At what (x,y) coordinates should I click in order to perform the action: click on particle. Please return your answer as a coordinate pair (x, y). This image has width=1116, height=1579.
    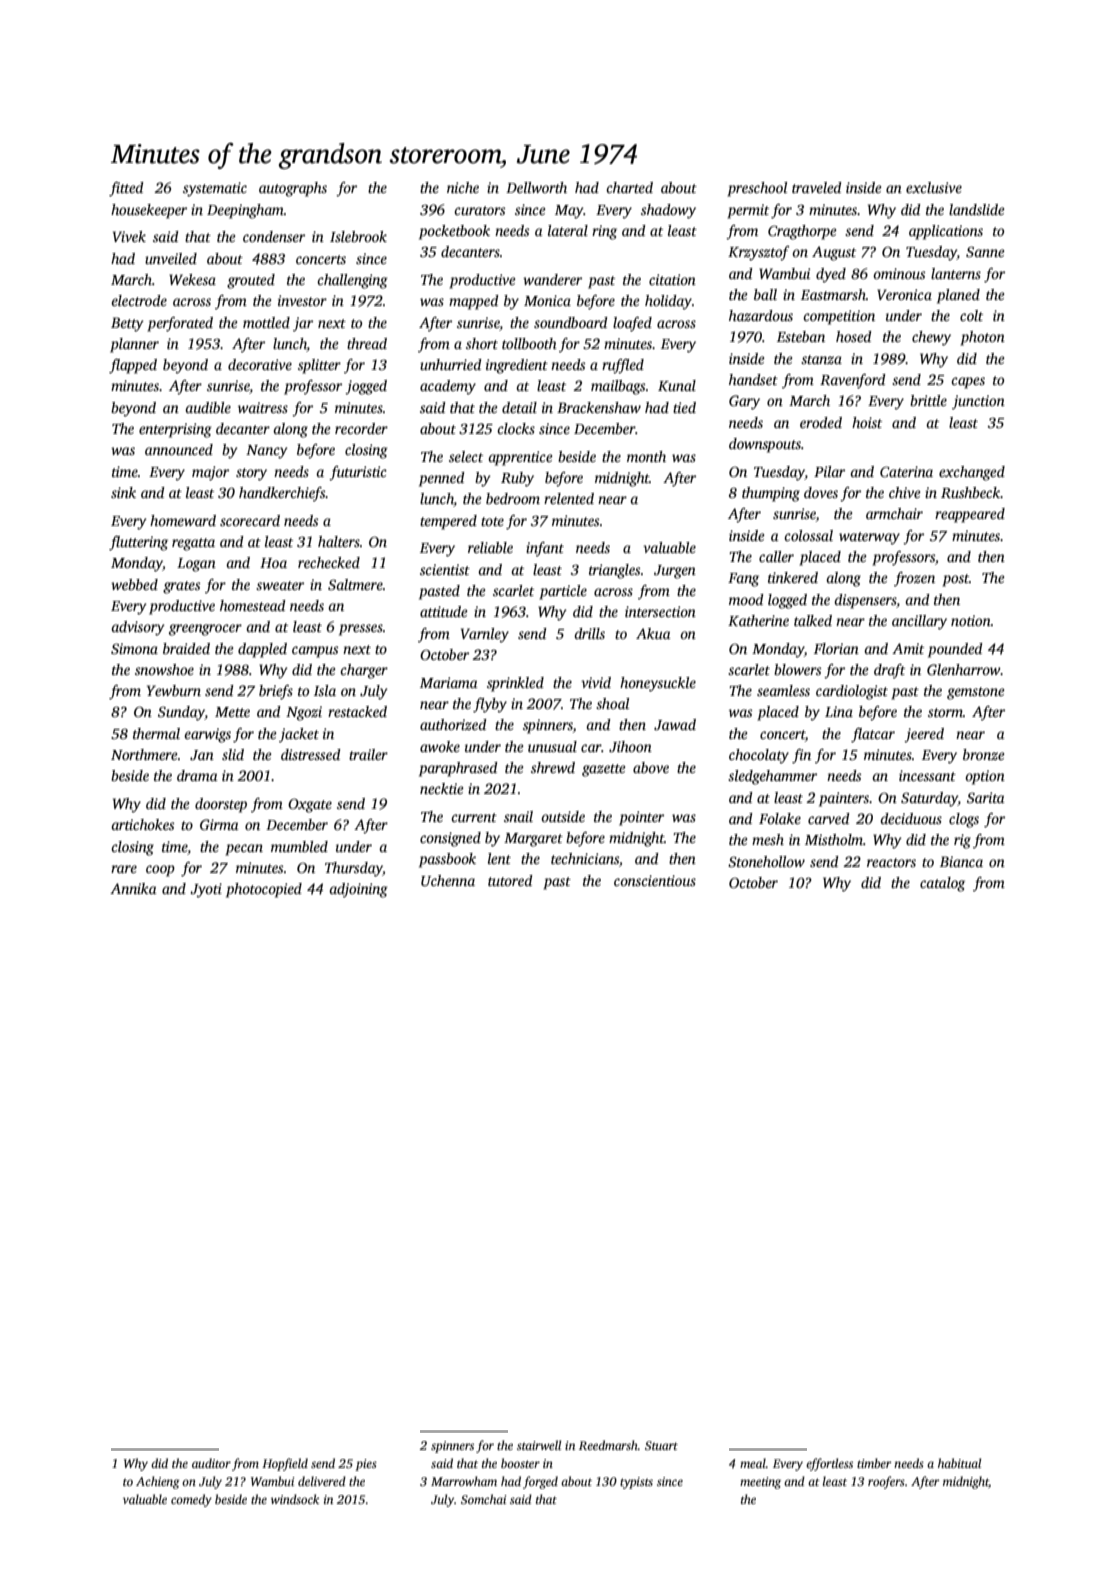
    Looking at the image, I should click on (563, 592).
